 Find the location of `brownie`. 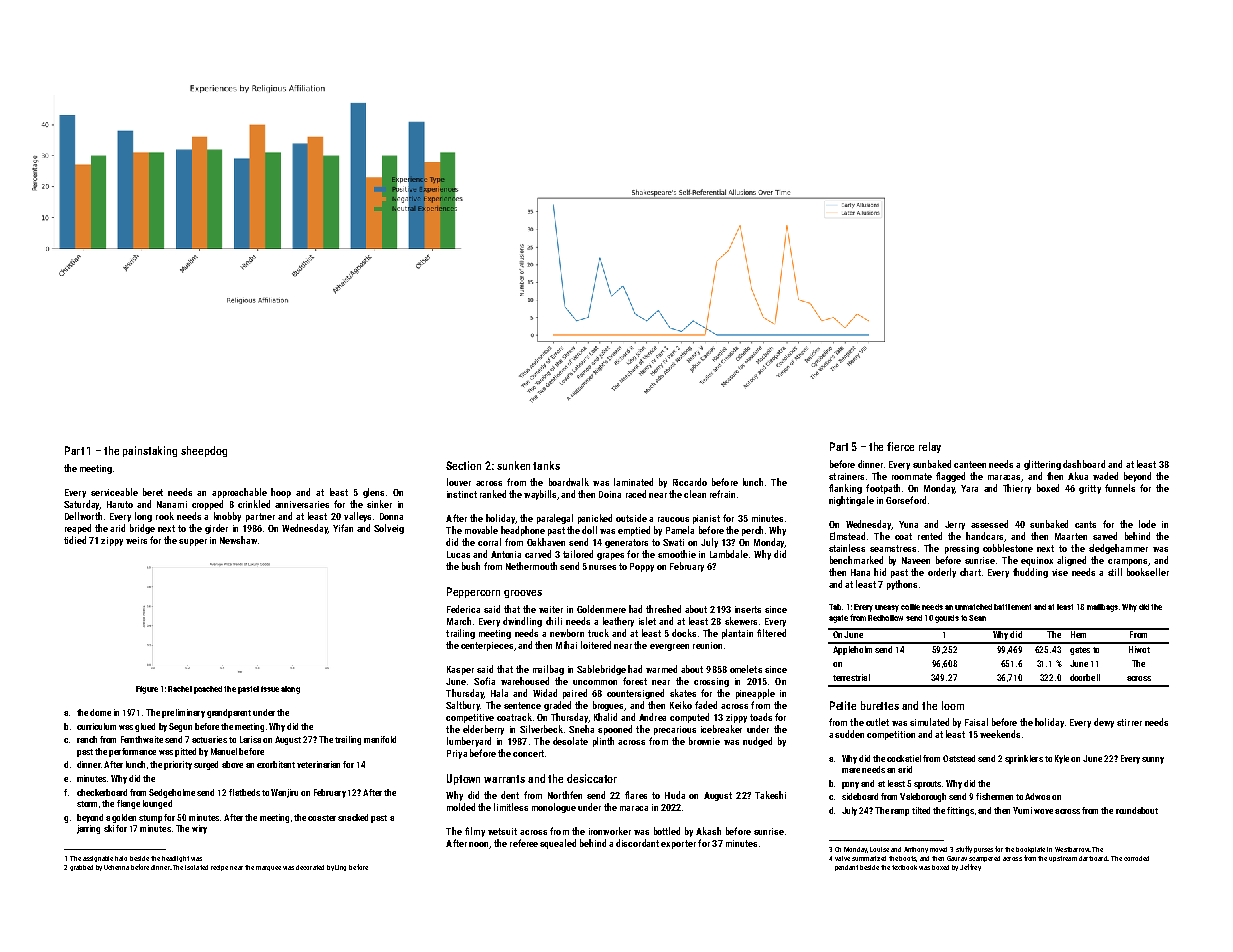

brownie is located at coordinates (704, 741).
